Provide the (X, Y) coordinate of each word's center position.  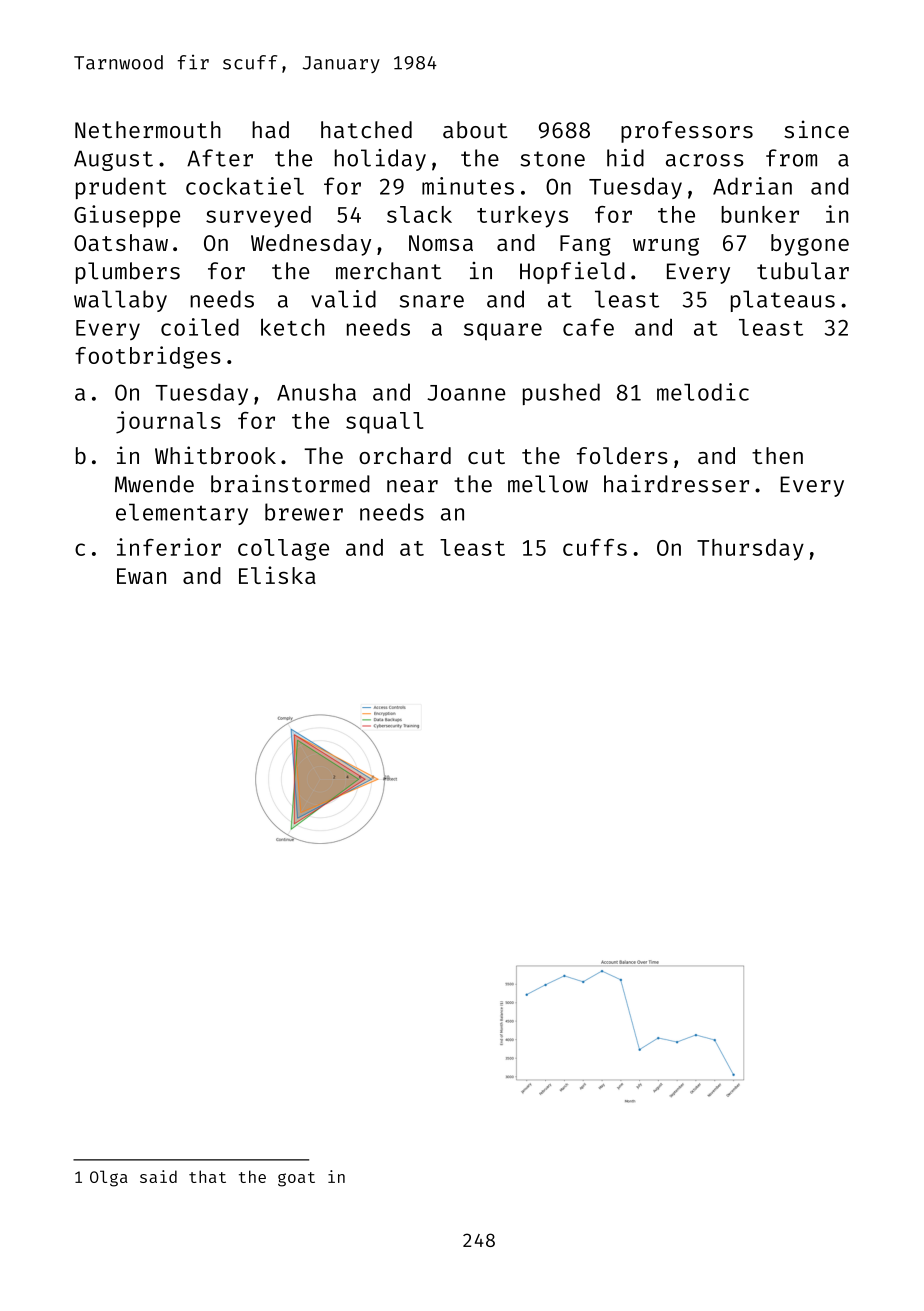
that (207, 1176)
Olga (109, 1178)
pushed (561, 394)
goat (296, 1179)
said (158, 1176)
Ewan (141, 576)
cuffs (595, 547)
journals (168, 422)
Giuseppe (127, 216)
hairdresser (676, 484)
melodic (703, 392)
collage (283, 550)
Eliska (277, 575)
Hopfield (572, 273)
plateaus (783, 301)
